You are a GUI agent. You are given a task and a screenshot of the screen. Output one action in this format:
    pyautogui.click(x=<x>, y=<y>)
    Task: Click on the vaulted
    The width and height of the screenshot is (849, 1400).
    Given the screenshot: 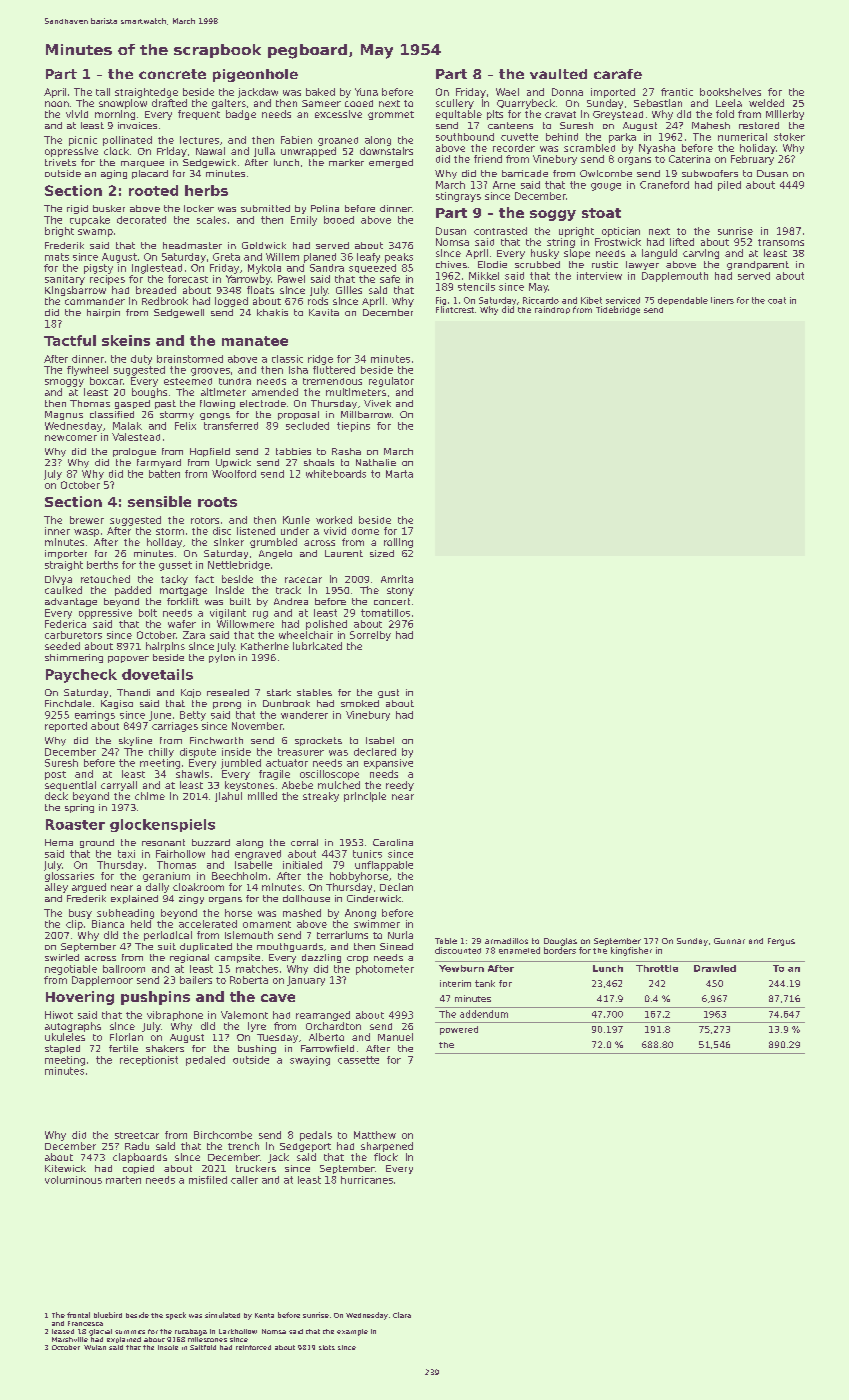 What is the action you would take?
    pyautogui.click(x=558, y=74)
